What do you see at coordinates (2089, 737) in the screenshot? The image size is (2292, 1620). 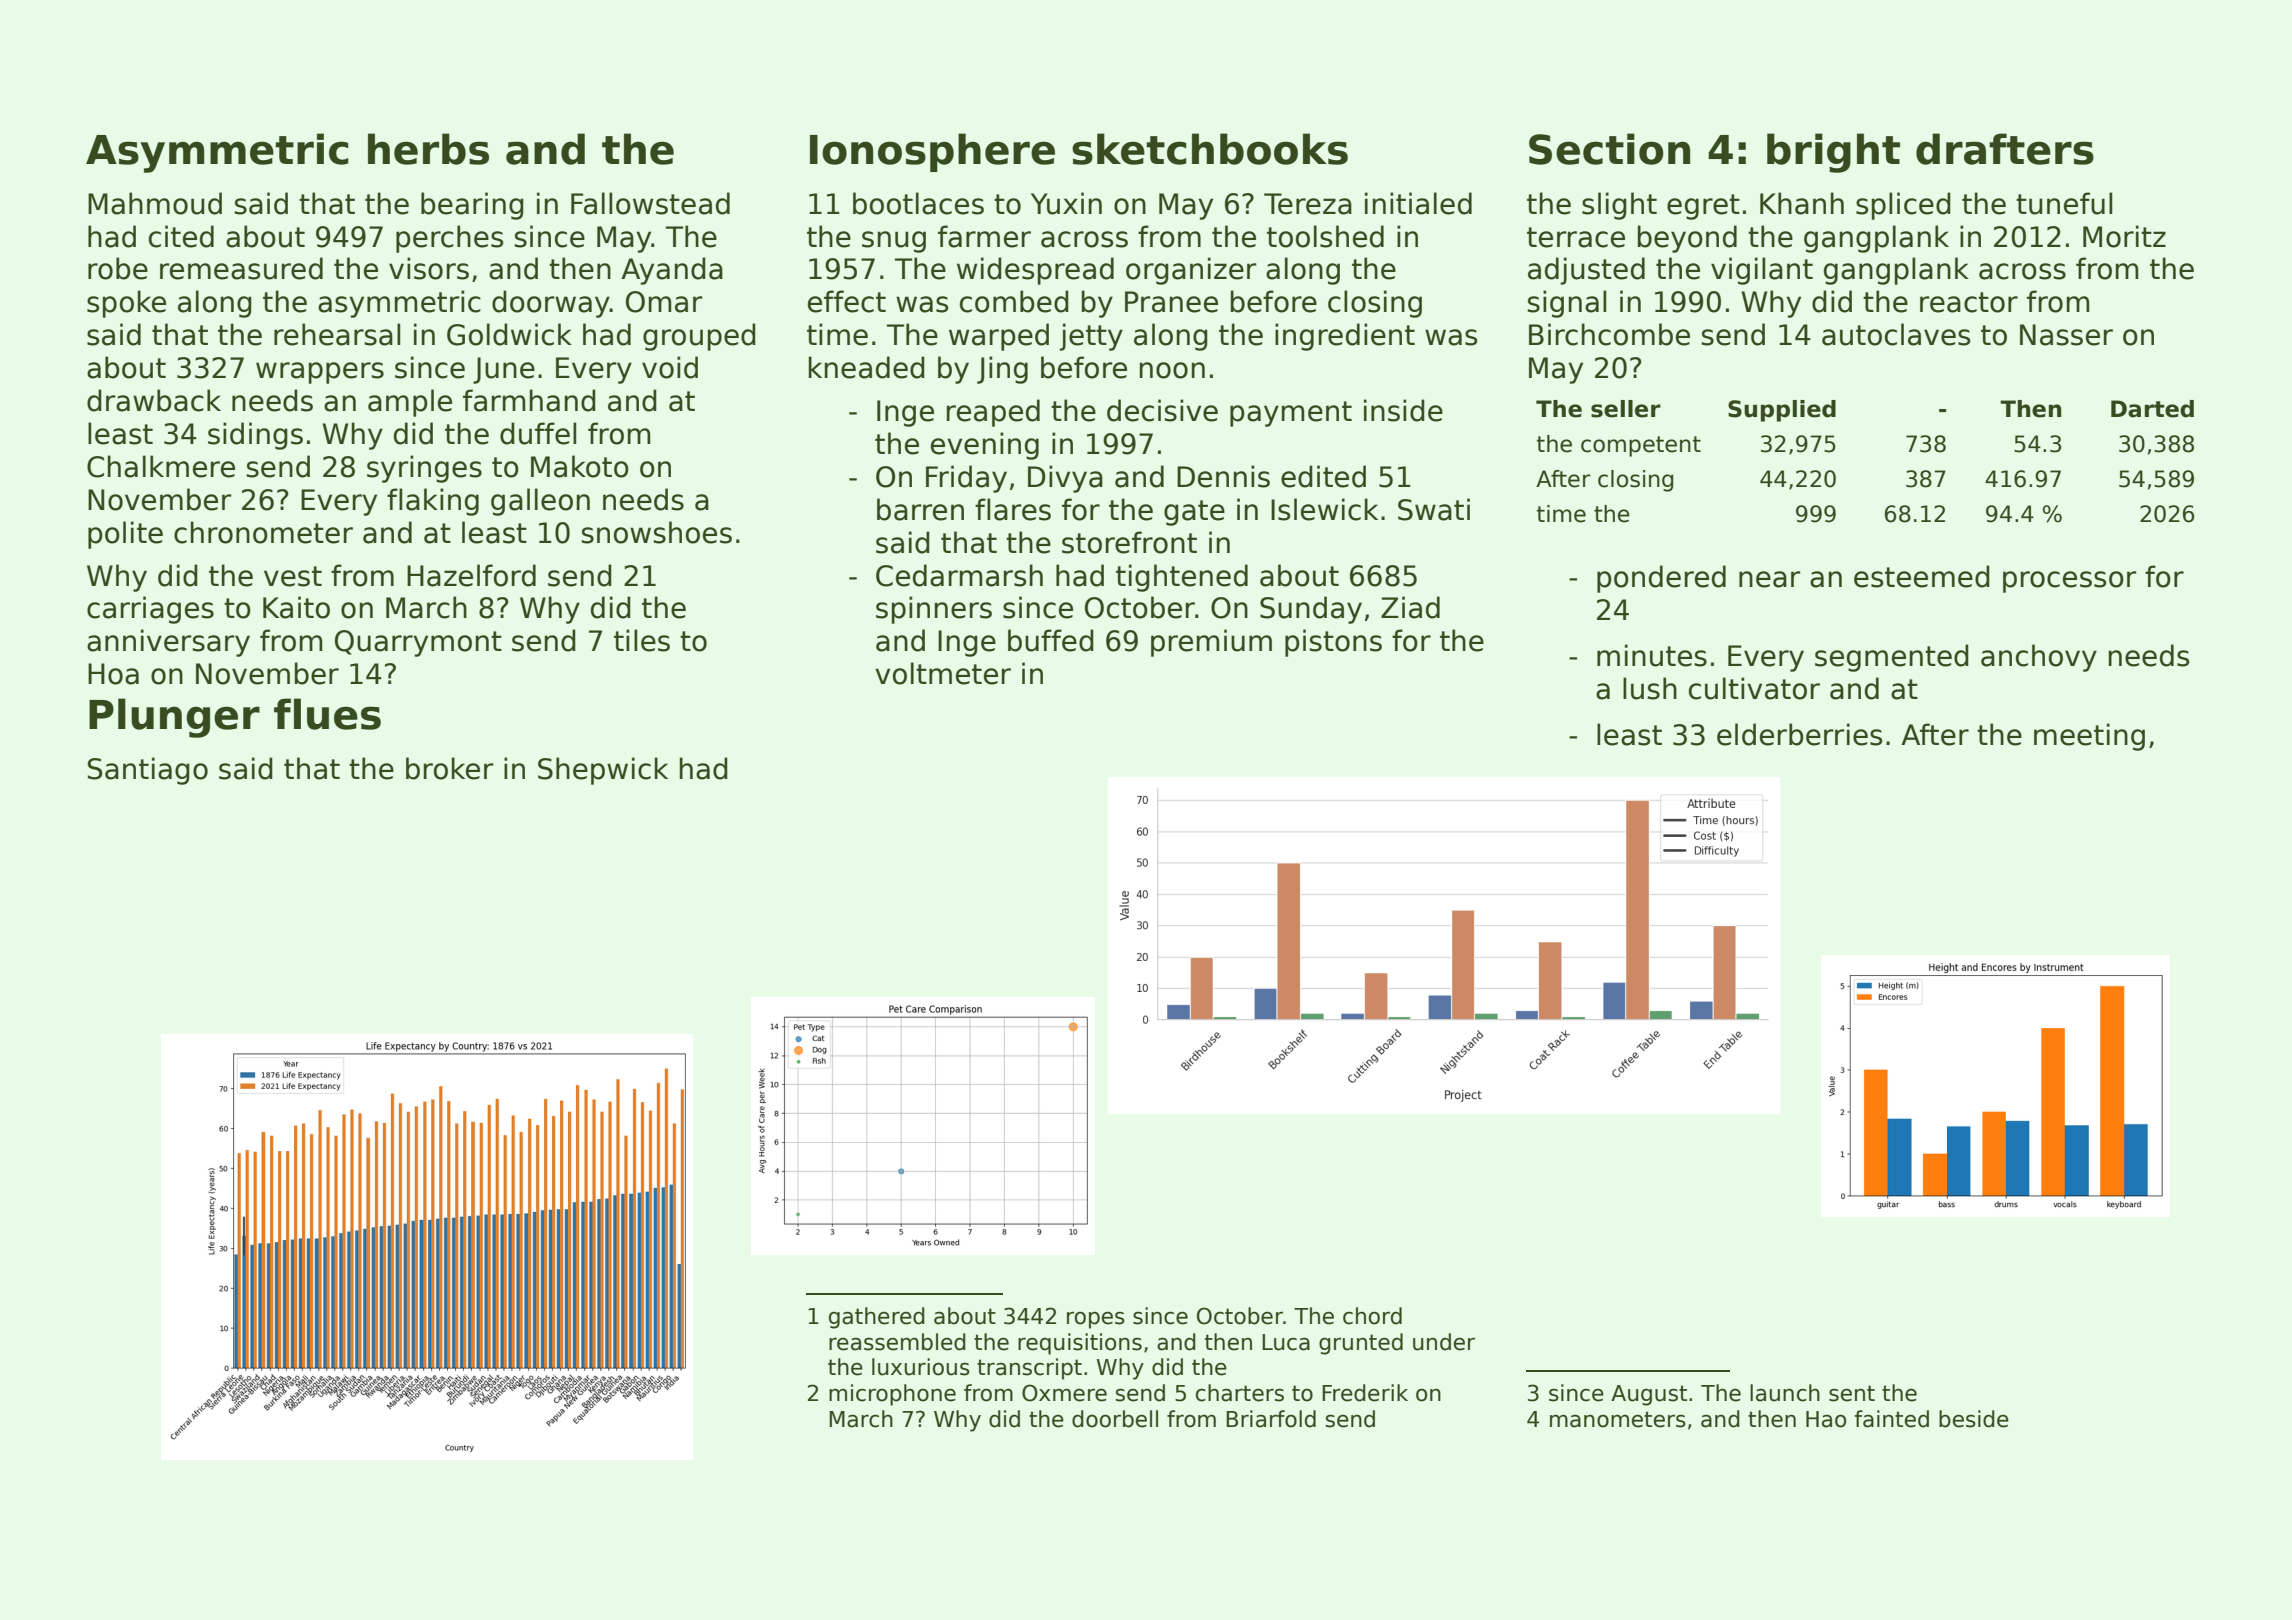 I see `meeting` at bounding box center [2089, 737].
